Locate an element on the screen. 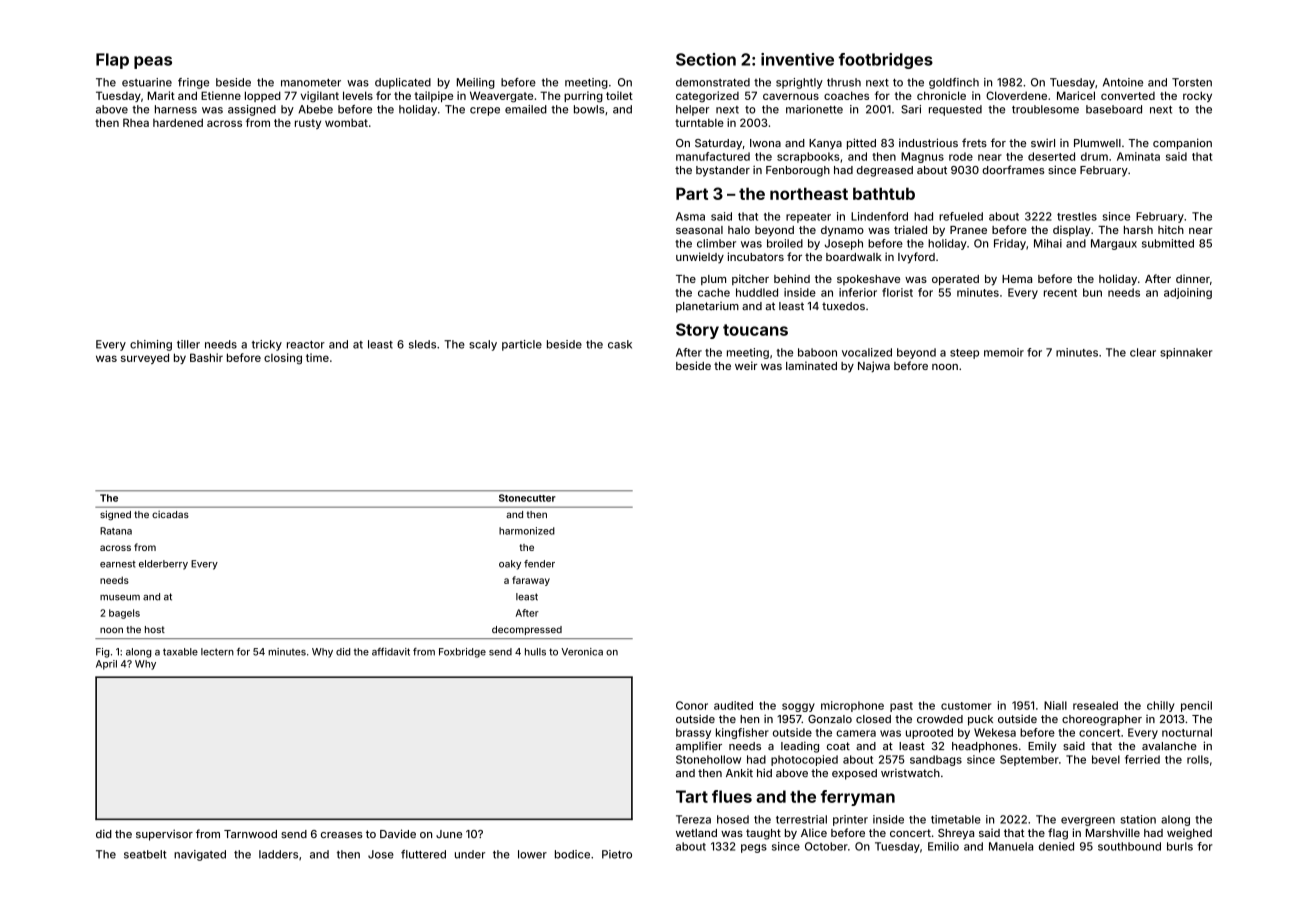  Section is located at coordinates (706, 59).
